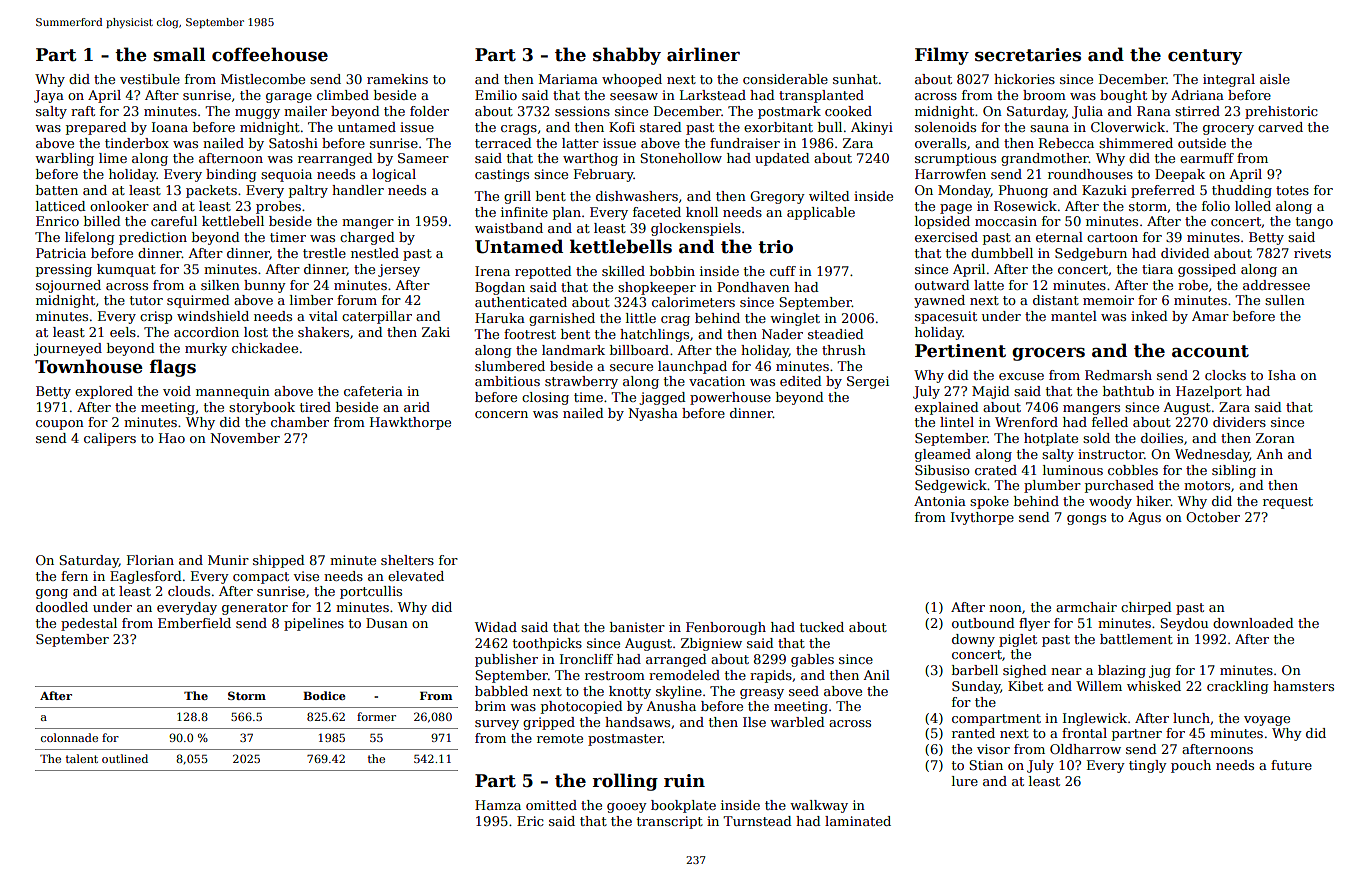  What do you see at coordinates (1146, 608) in the page?
I see `chirped` at bounding box center [1146, 608].
